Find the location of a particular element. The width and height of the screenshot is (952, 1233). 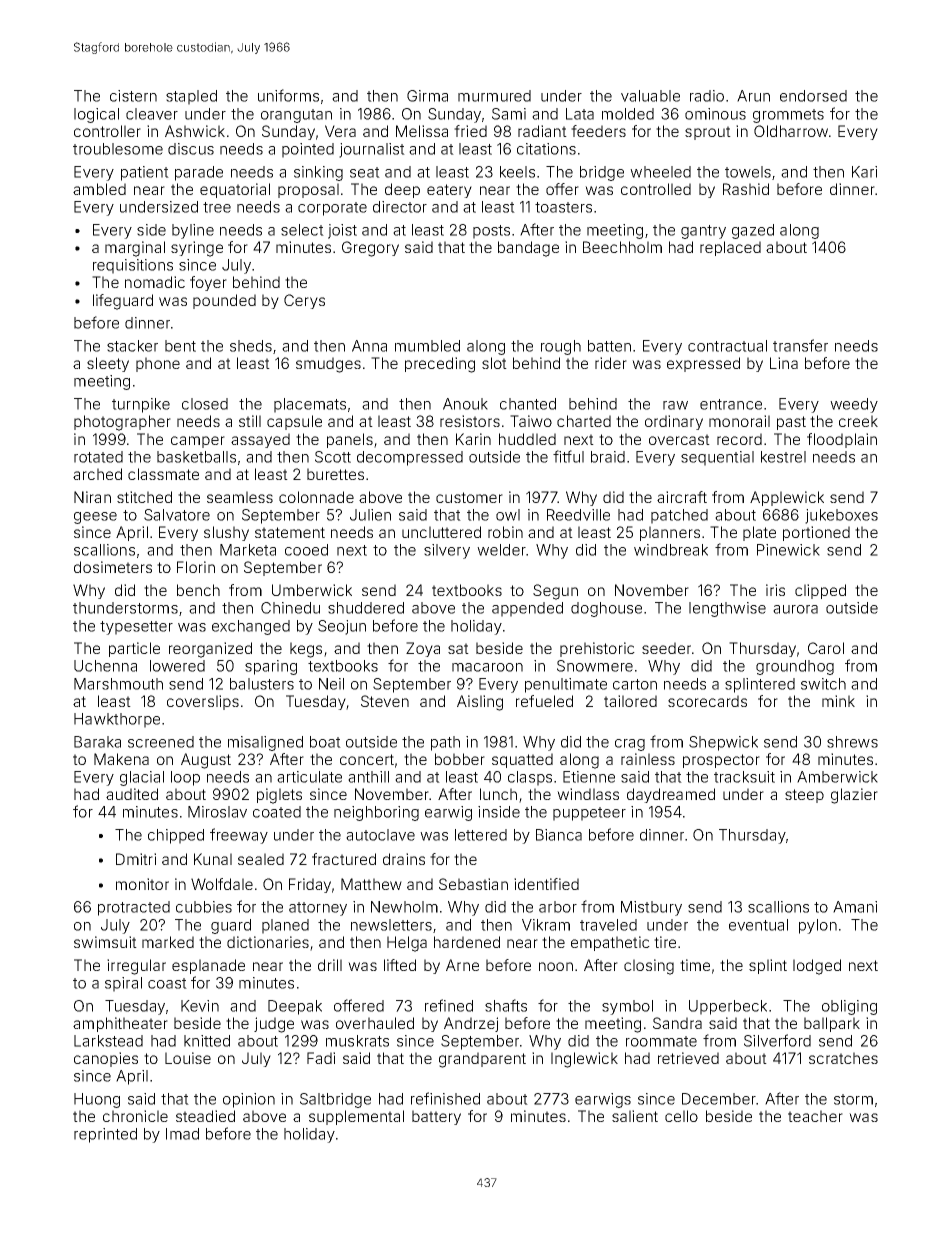

sealed is located at coordinates (261, 859).
